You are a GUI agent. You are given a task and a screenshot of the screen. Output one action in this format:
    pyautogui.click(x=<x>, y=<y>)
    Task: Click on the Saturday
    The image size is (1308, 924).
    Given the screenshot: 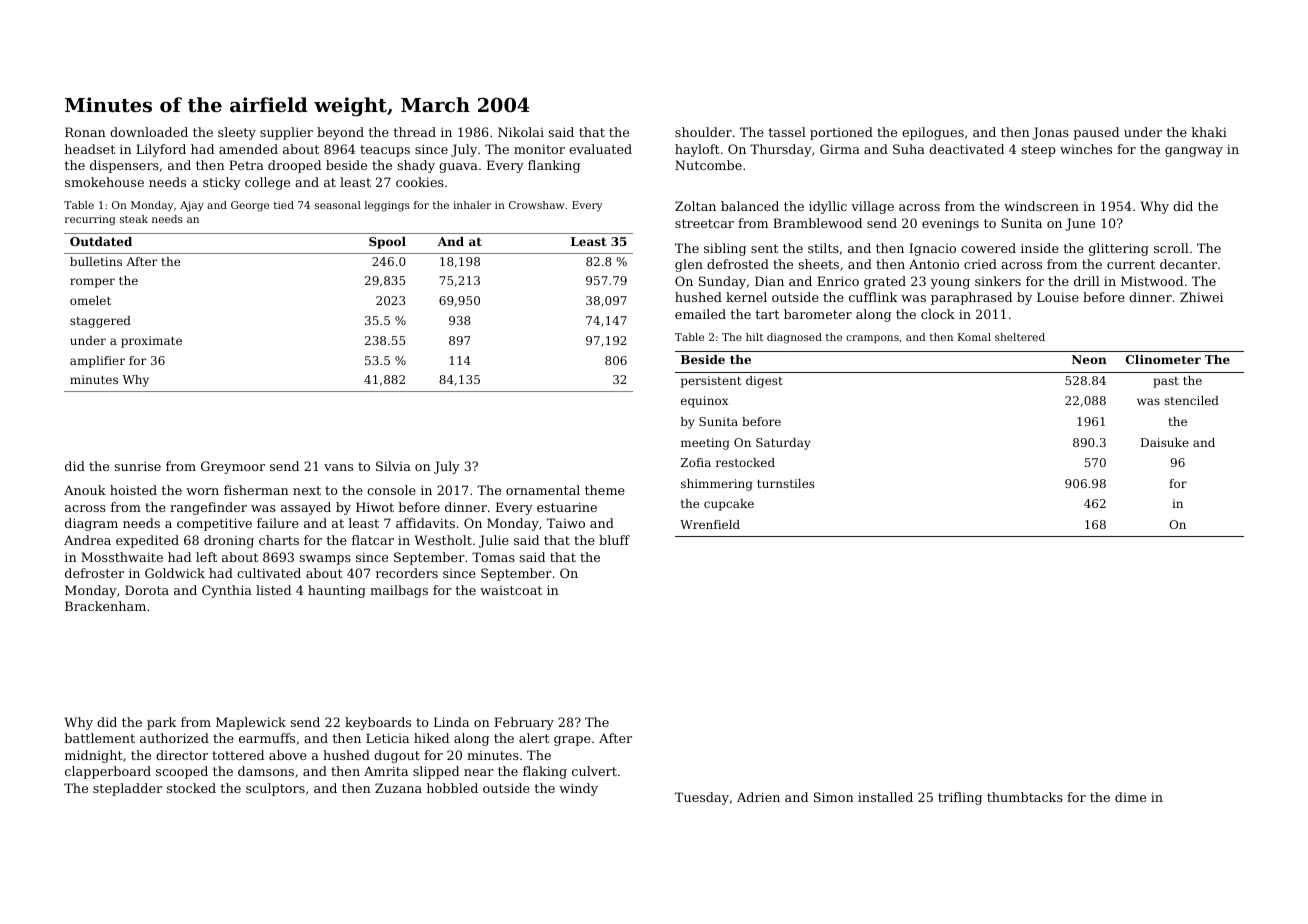 What is the action you would take?
    pyautogui.click(x=783, y=444)
